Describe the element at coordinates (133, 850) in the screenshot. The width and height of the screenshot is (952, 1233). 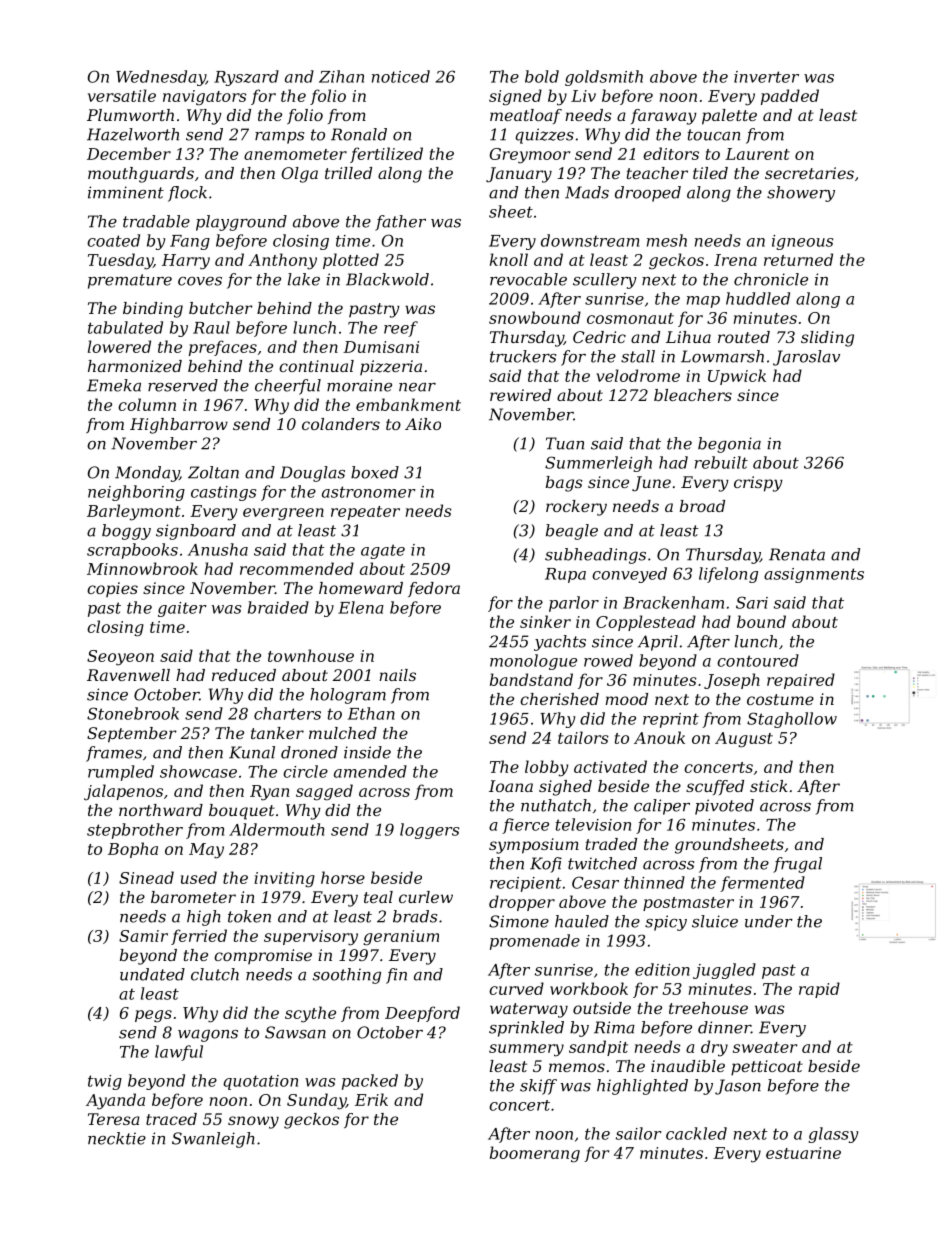
I see `Bopha` at that location.
